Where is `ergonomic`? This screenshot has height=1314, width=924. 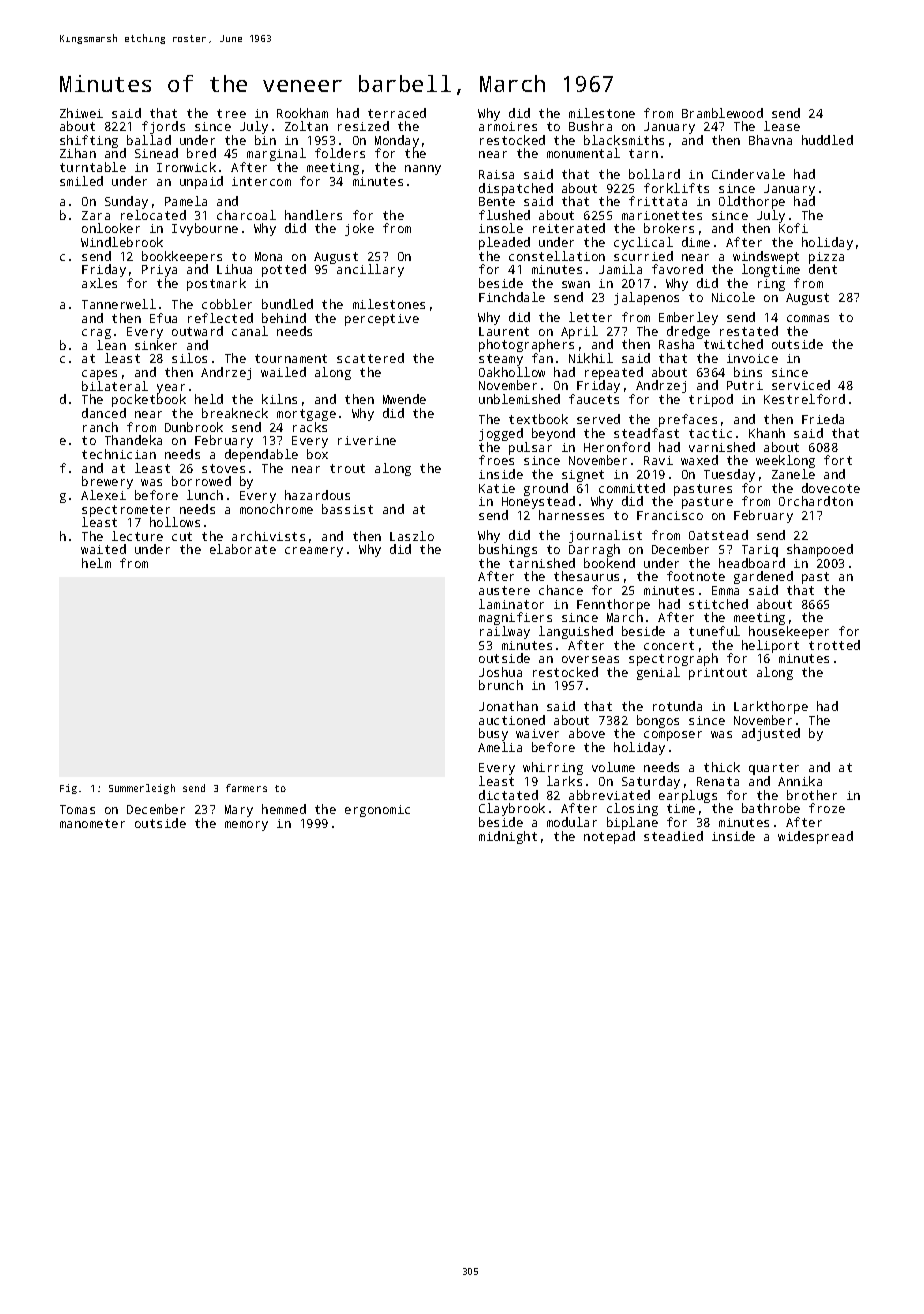
ergonomic is located at coordinates (377, 811).
